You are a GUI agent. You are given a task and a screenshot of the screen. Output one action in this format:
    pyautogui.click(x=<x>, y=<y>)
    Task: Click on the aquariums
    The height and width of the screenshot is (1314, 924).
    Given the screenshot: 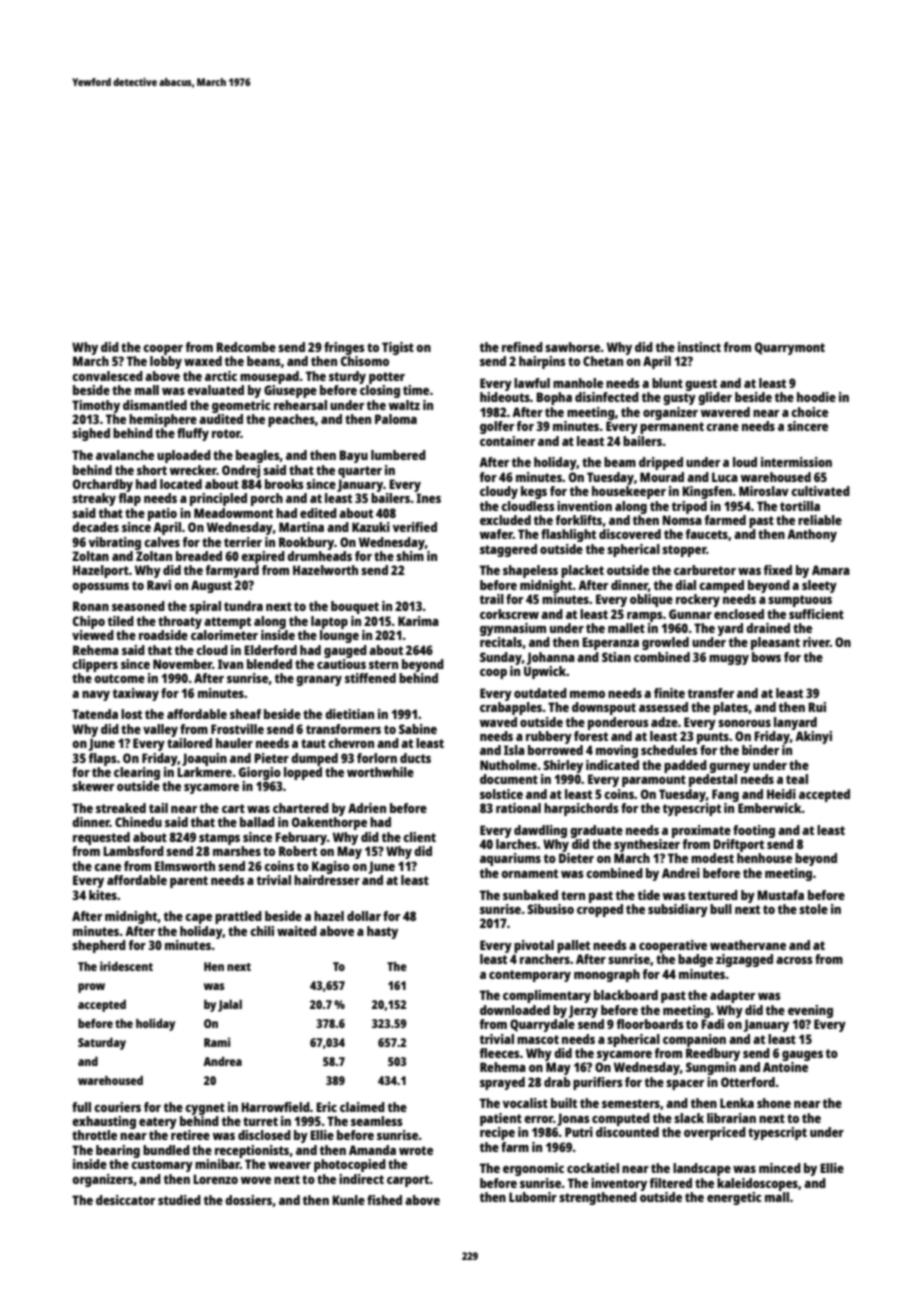 What is the action you would take?
    pyautogui.click(x=510, y=859)
